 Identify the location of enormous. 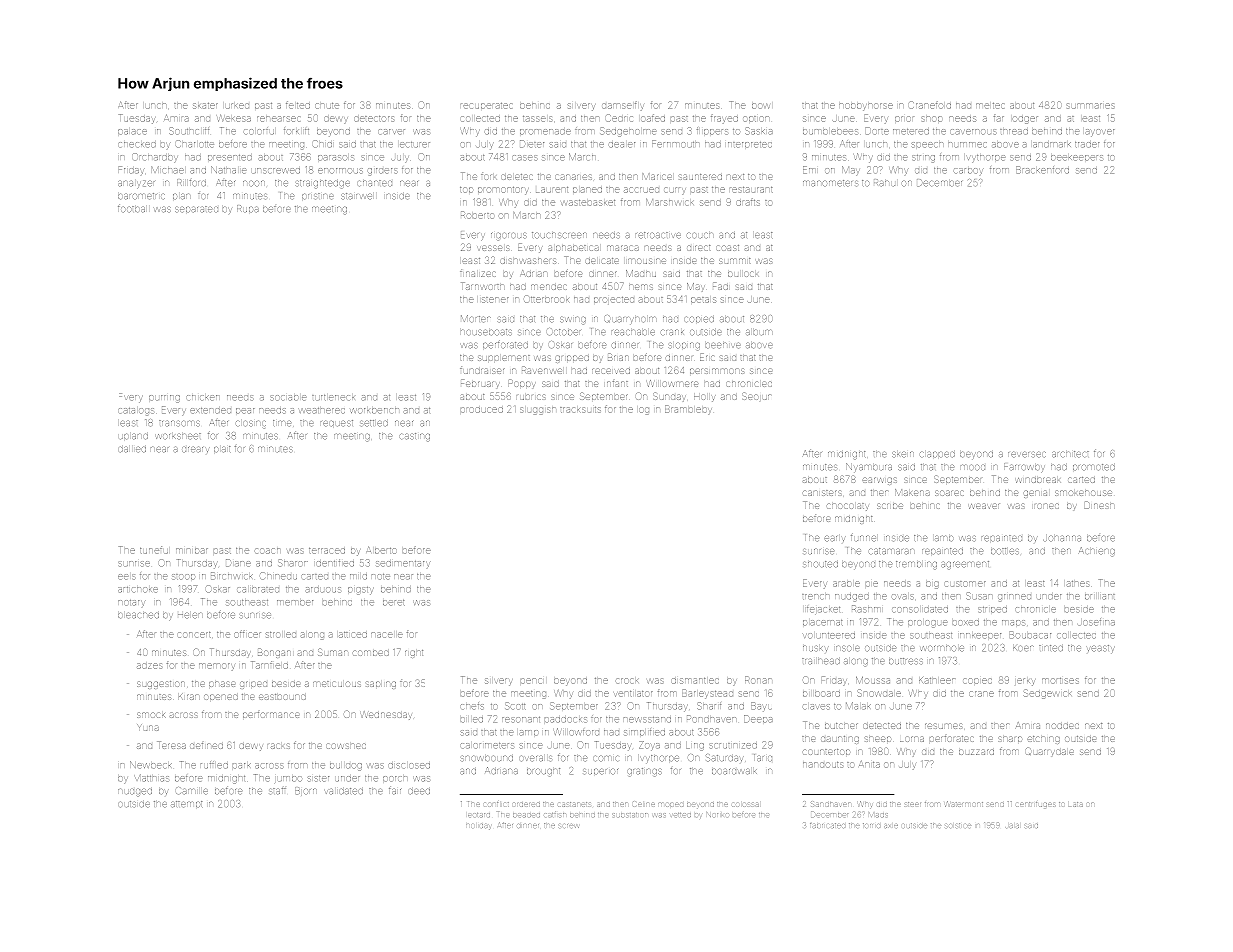
(340, 171).
